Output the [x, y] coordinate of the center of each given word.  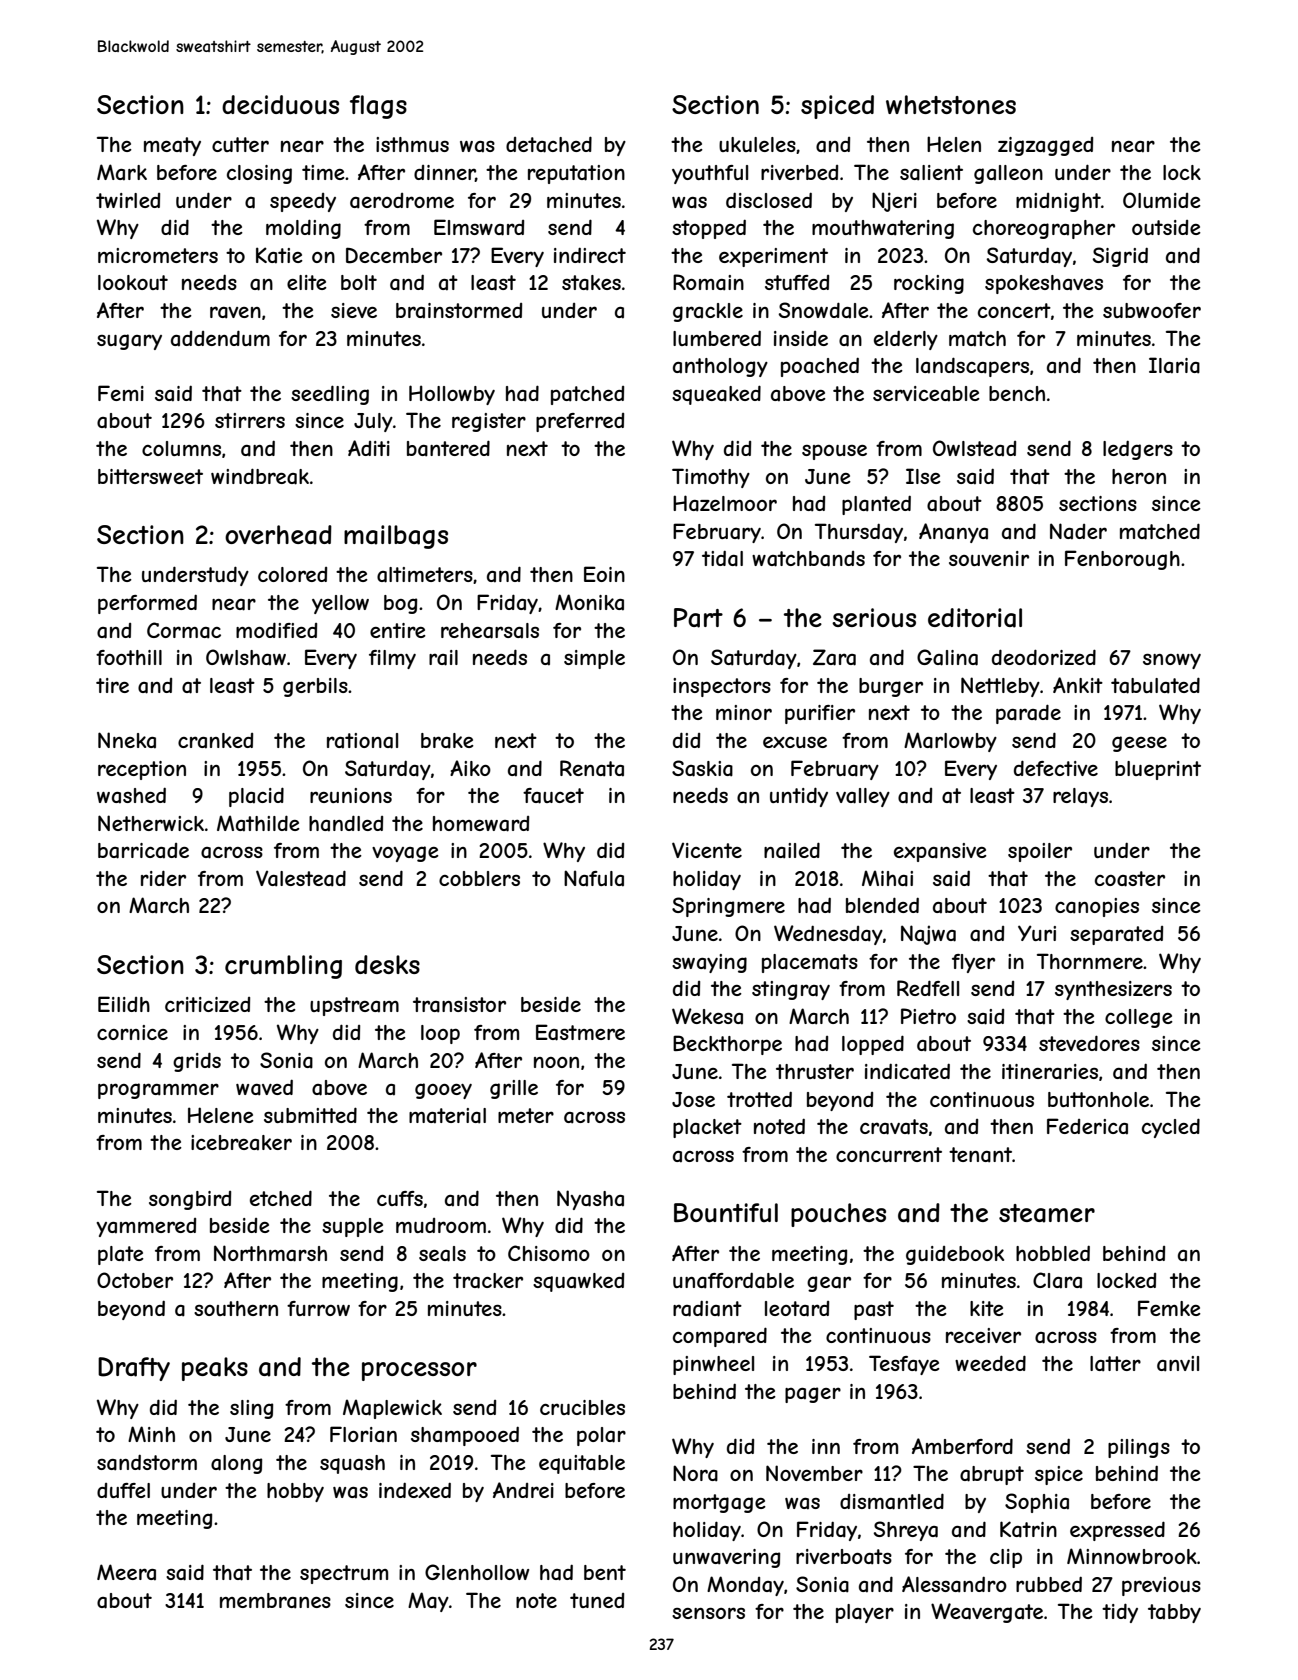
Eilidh [124, 1004]
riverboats [844, 1557]
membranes [275, 1601]
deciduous [280, 105]
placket [707, 1128]
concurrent [889, 1154]
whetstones [951, 104]
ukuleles [757, 144]
